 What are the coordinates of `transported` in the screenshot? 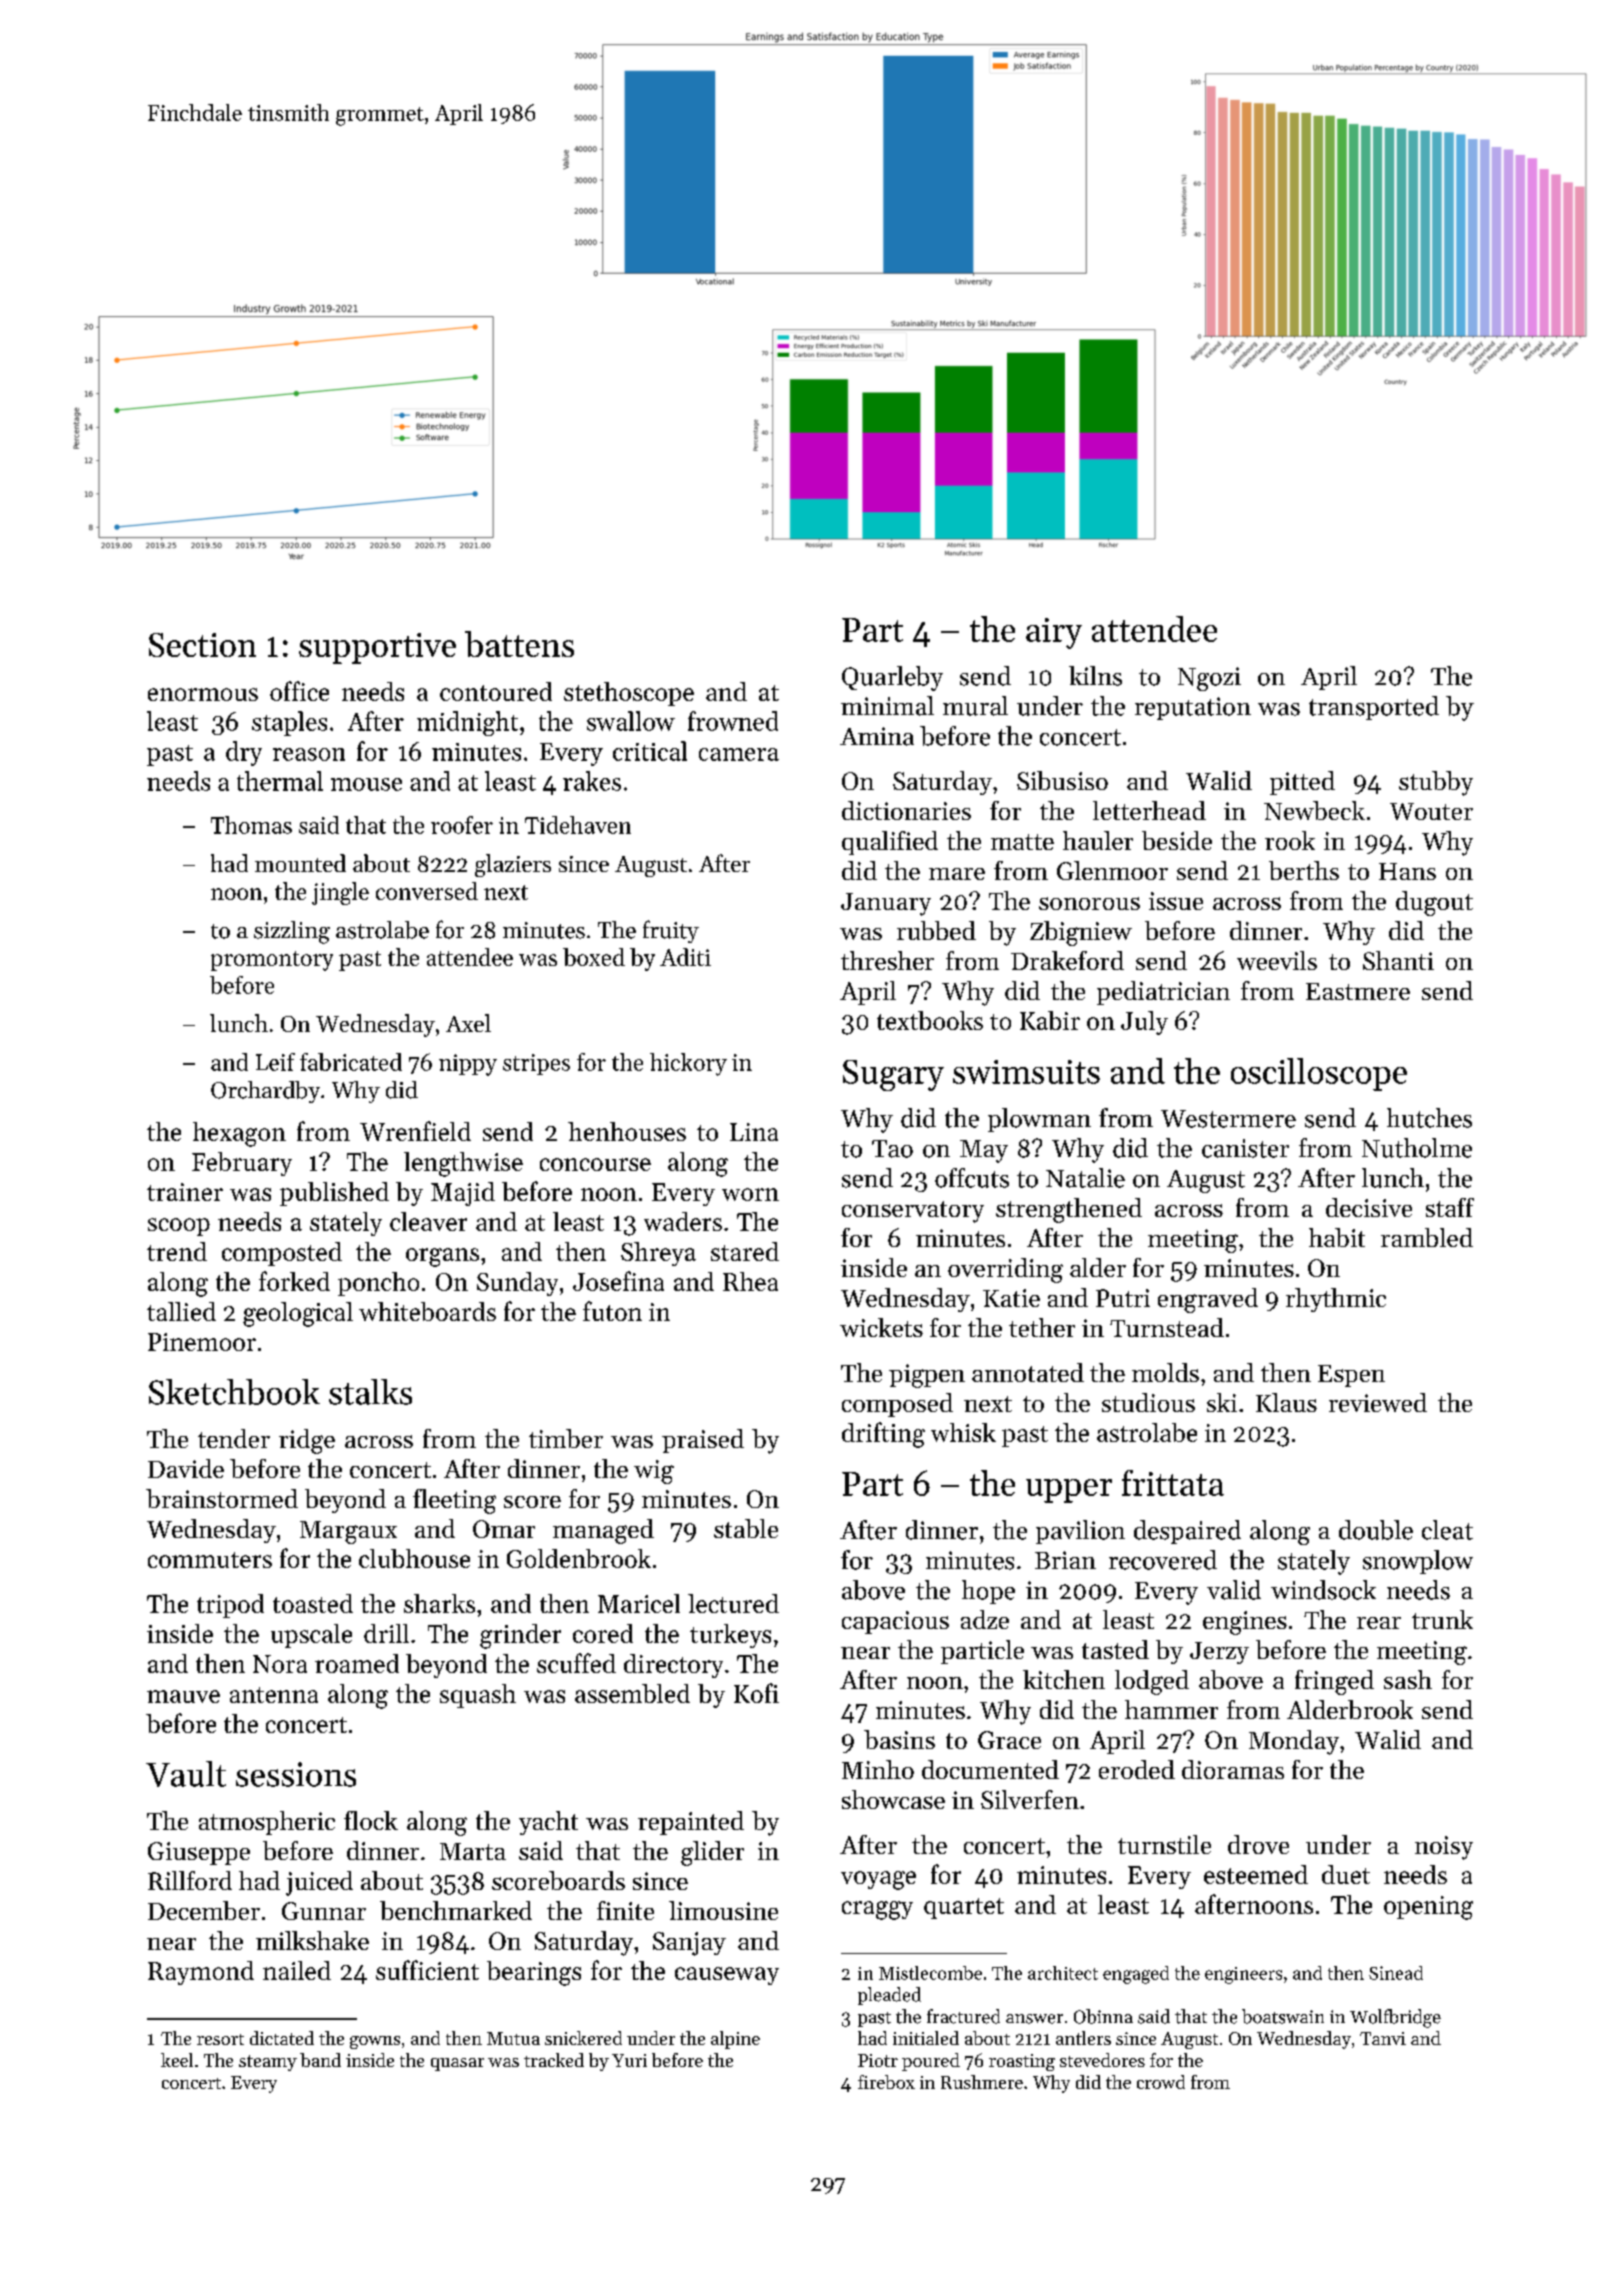 It's located at (1374, 708).
